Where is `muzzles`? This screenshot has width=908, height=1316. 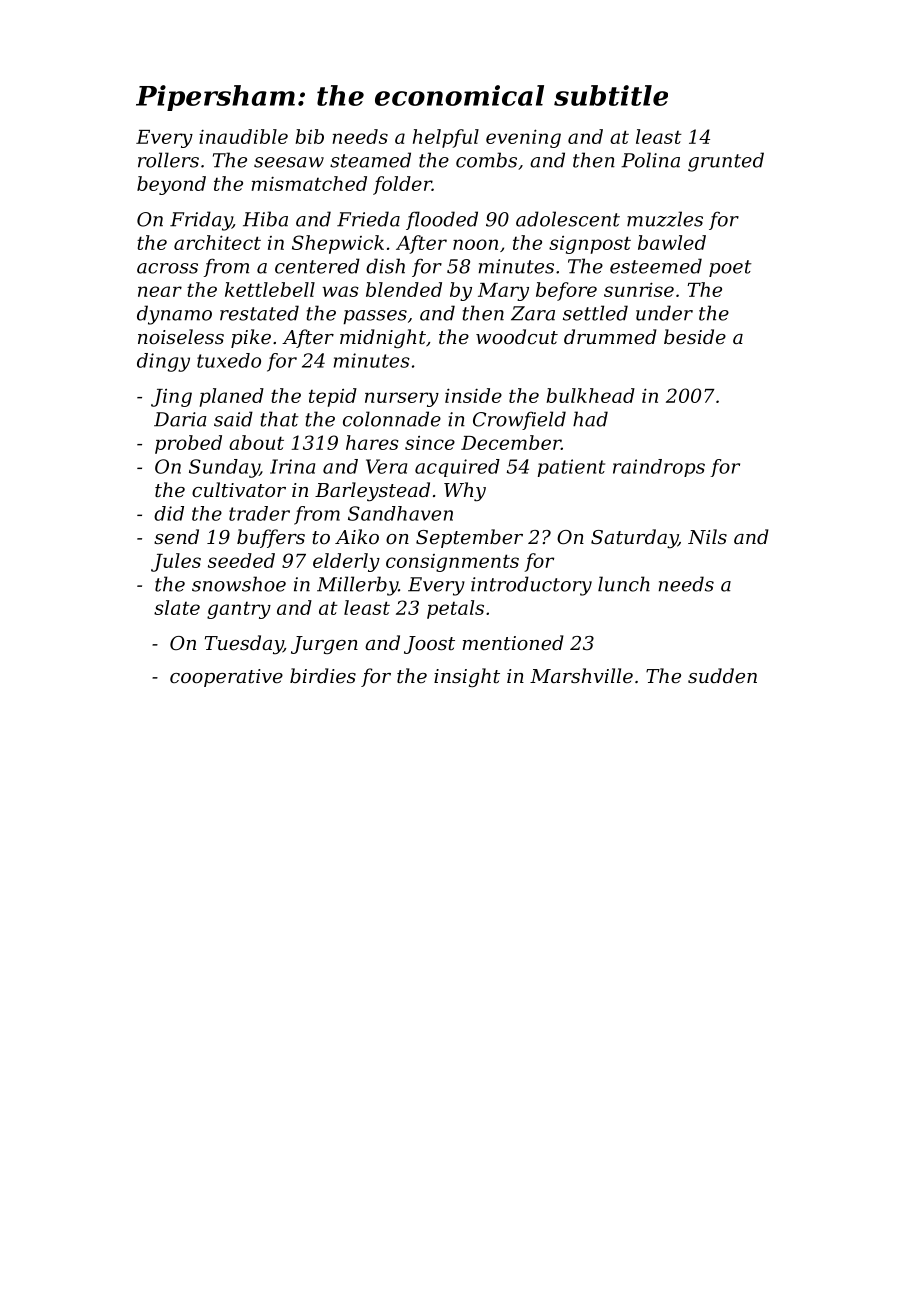 muzzles is located at coordinates (665, 219).
